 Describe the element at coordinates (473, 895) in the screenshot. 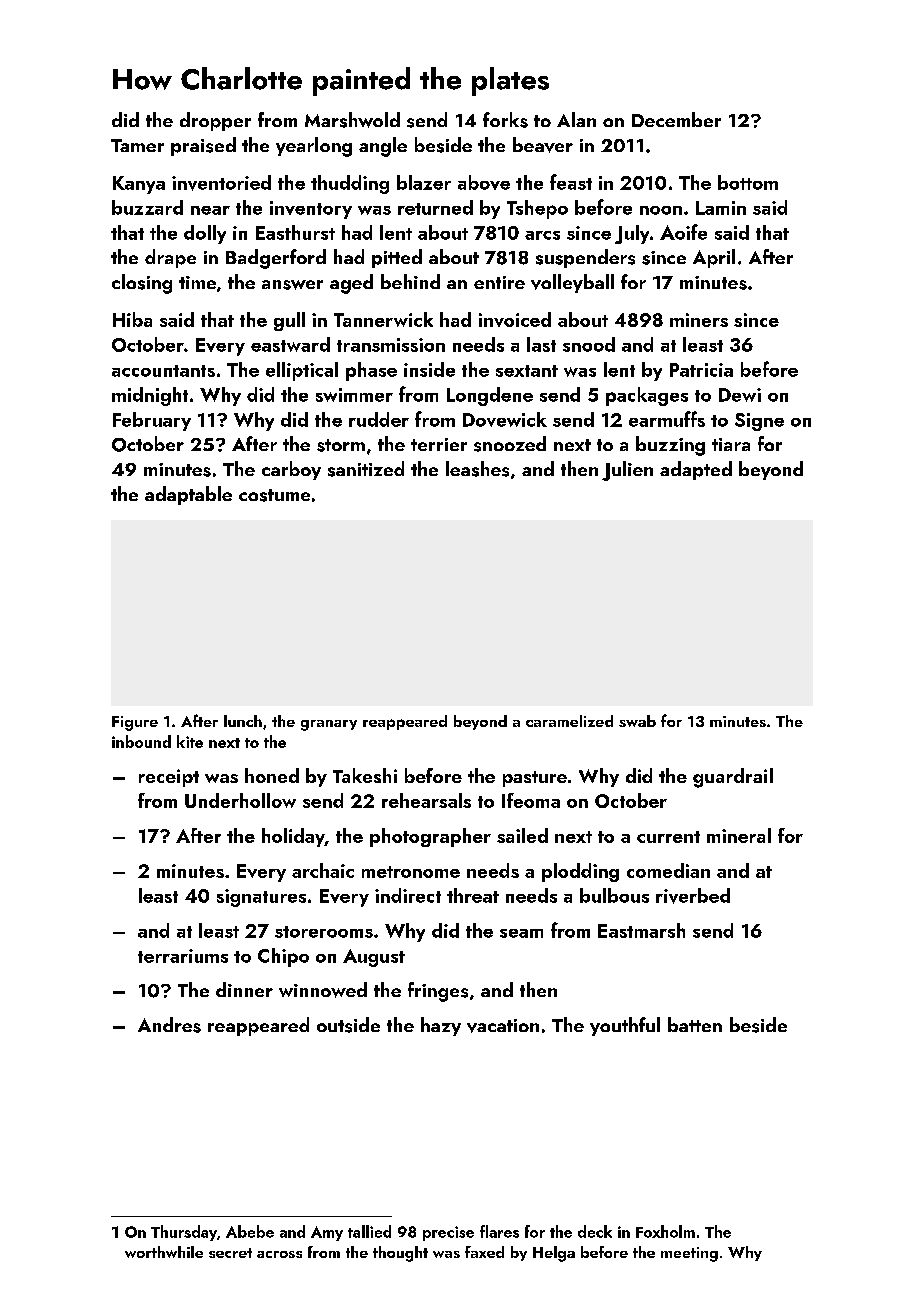

I see `threat` at that location.
